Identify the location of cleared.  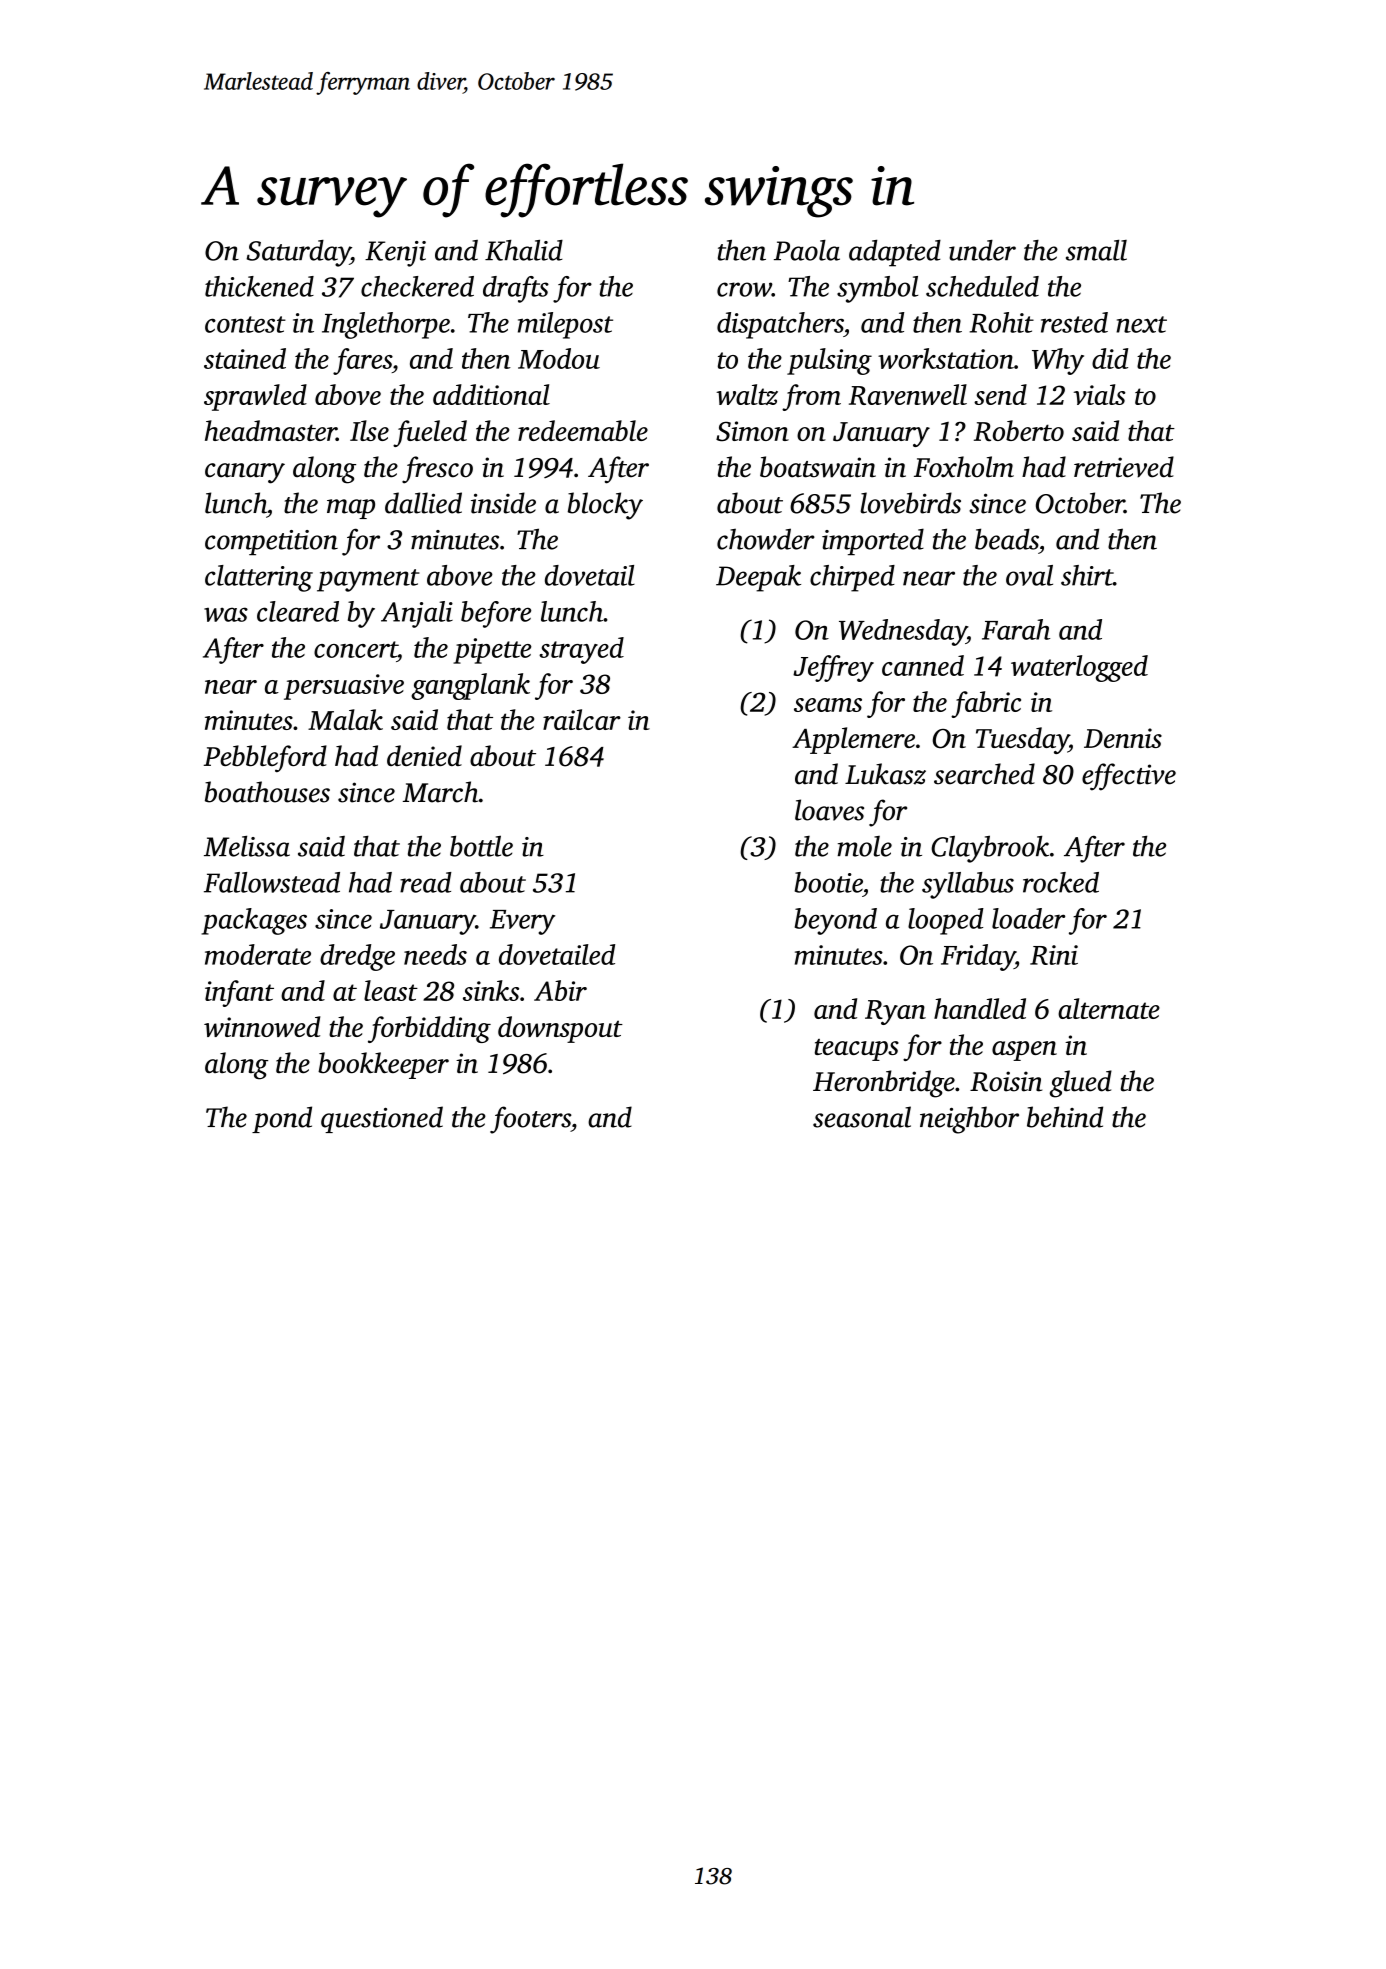
(298, 611).
